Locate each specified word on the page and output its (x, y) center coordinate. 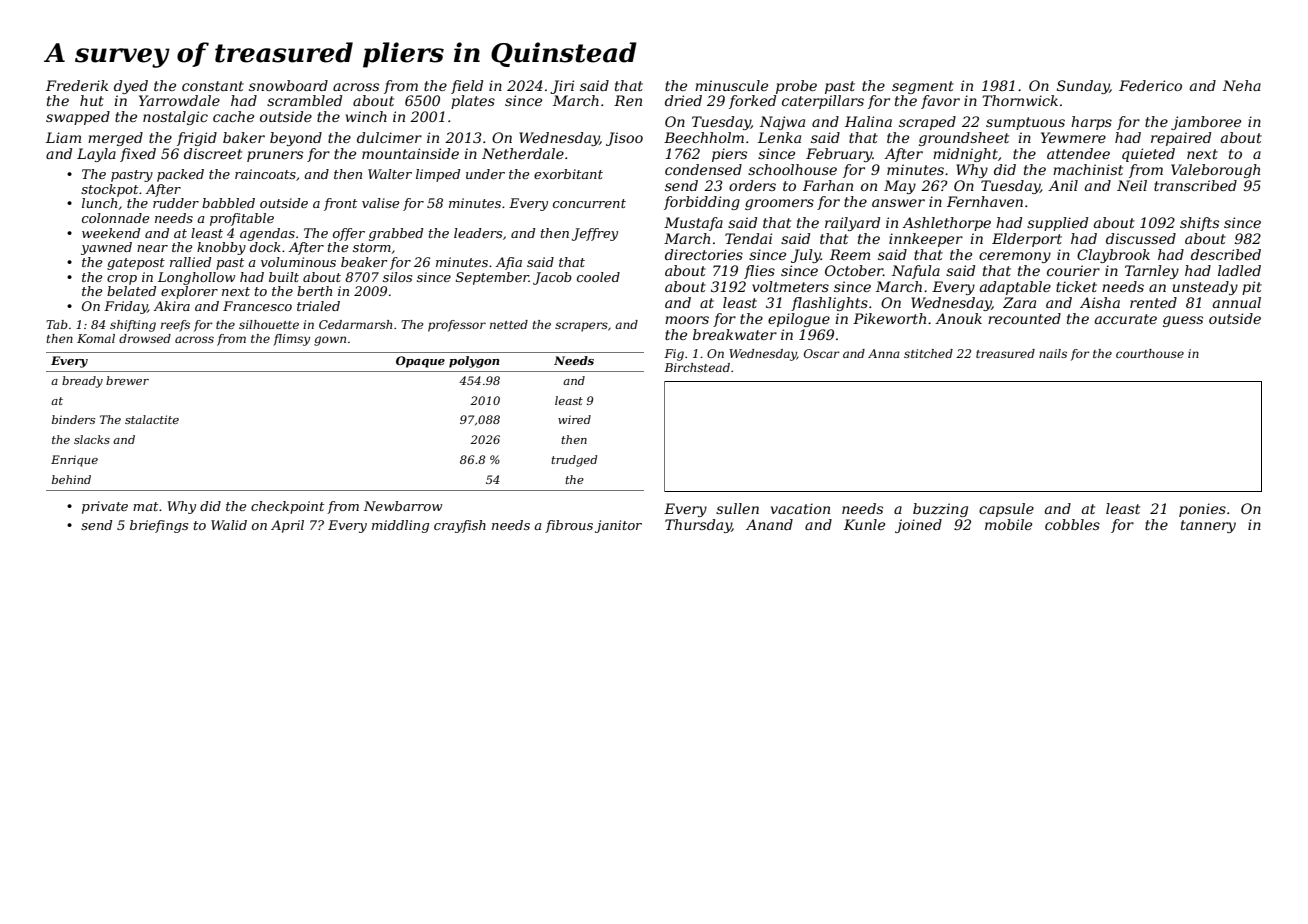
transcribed (1195, 185)
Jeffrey (595, 234)
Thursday (698, 526)
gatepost (136, 264)
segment (923, 87)
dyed (131, 87)
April (287, 526)
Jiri (562, 87)
